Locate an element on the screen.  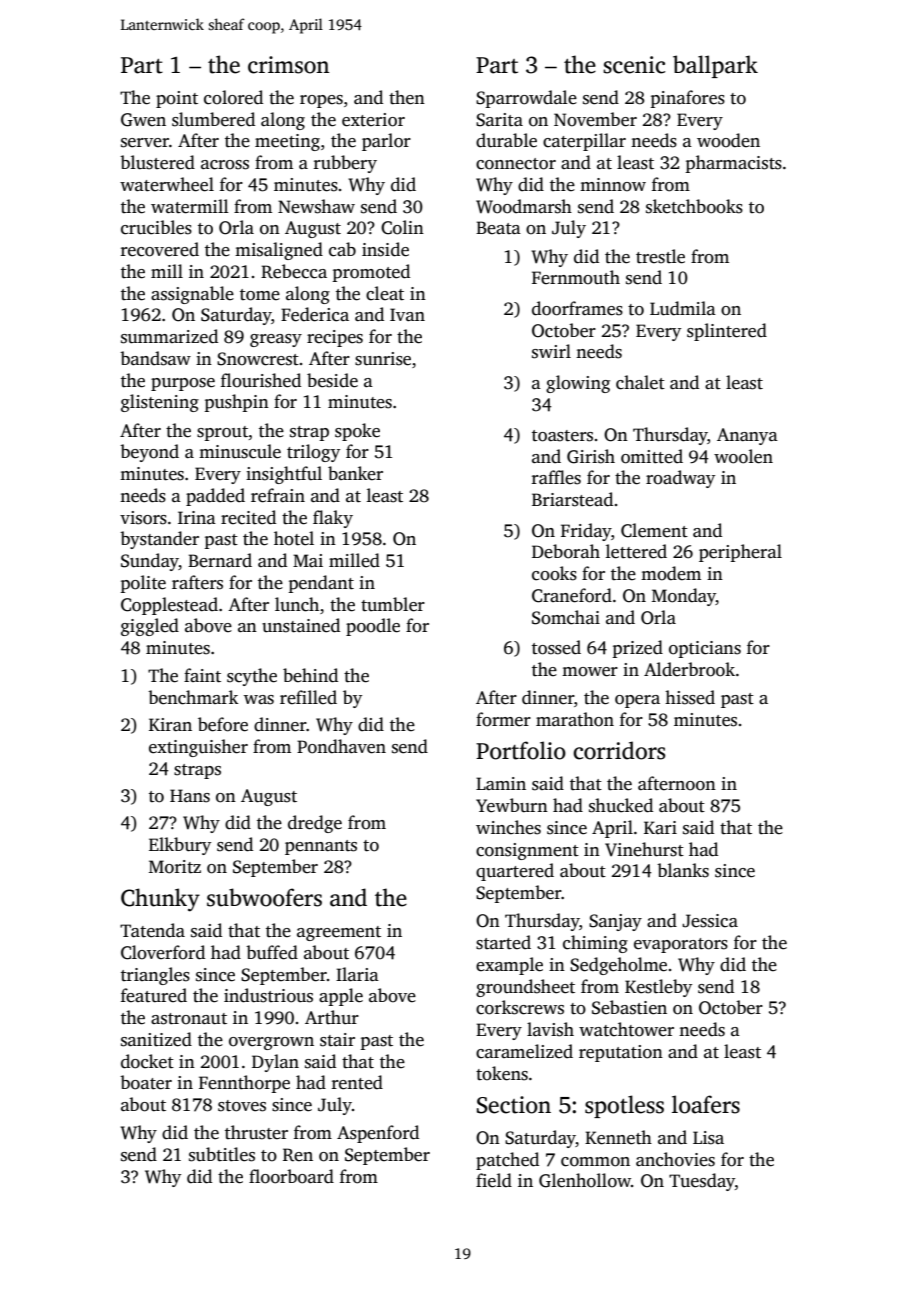
waterwheel is located at coordinates (167, 184).
